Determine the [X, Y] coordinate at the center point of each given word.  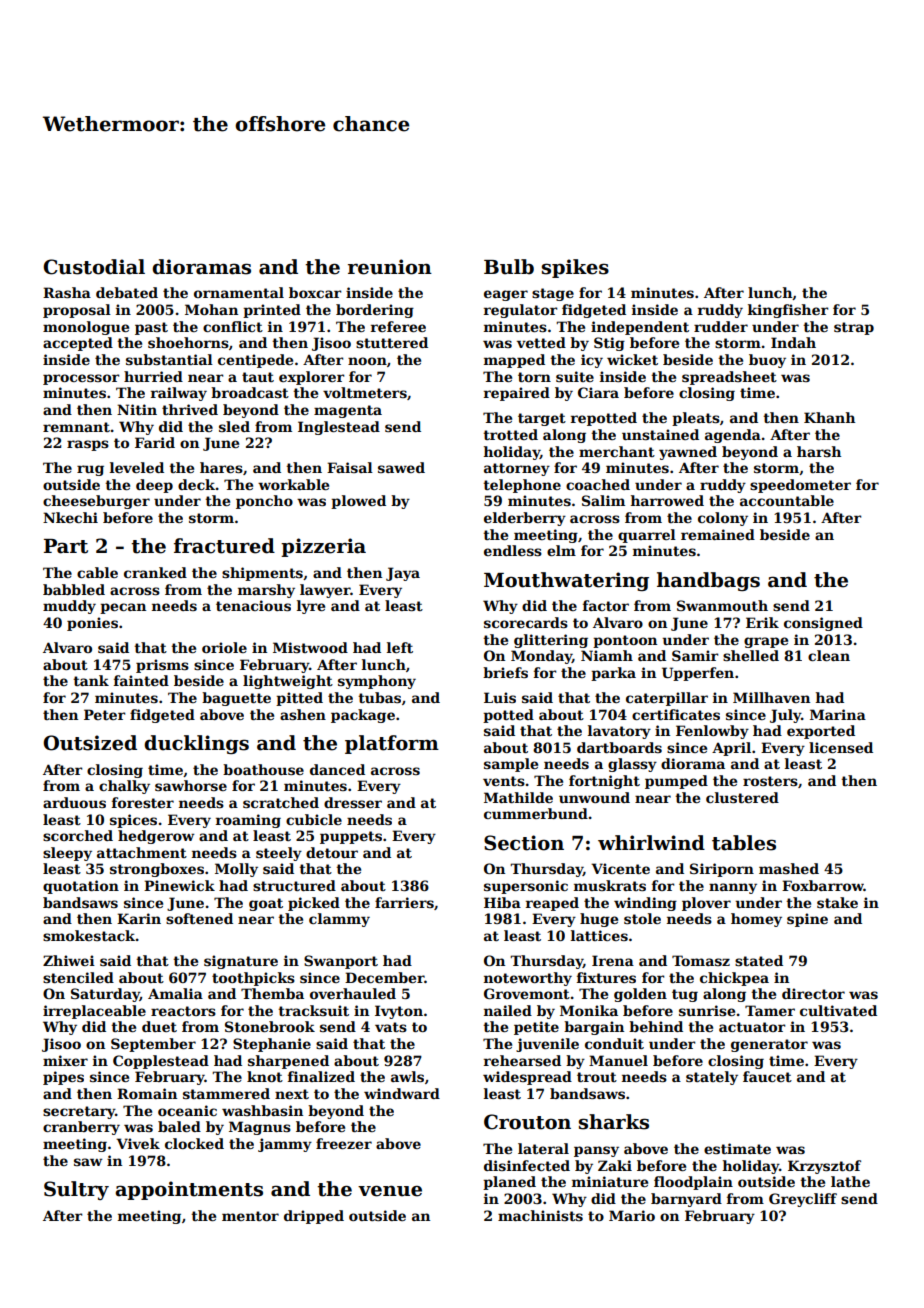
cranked [155, 572]
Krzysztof [824, 1167]
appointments [189, 1190]
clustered [742, 797]
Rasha [67, 292]
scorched [78, 835]
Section [524, 843]
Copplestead [161, 1062]
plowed [358, 502]
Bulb [509, 267]
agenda [733, 436]
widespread [527, 1078]
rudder [721, 326]
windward [402, 1093]
